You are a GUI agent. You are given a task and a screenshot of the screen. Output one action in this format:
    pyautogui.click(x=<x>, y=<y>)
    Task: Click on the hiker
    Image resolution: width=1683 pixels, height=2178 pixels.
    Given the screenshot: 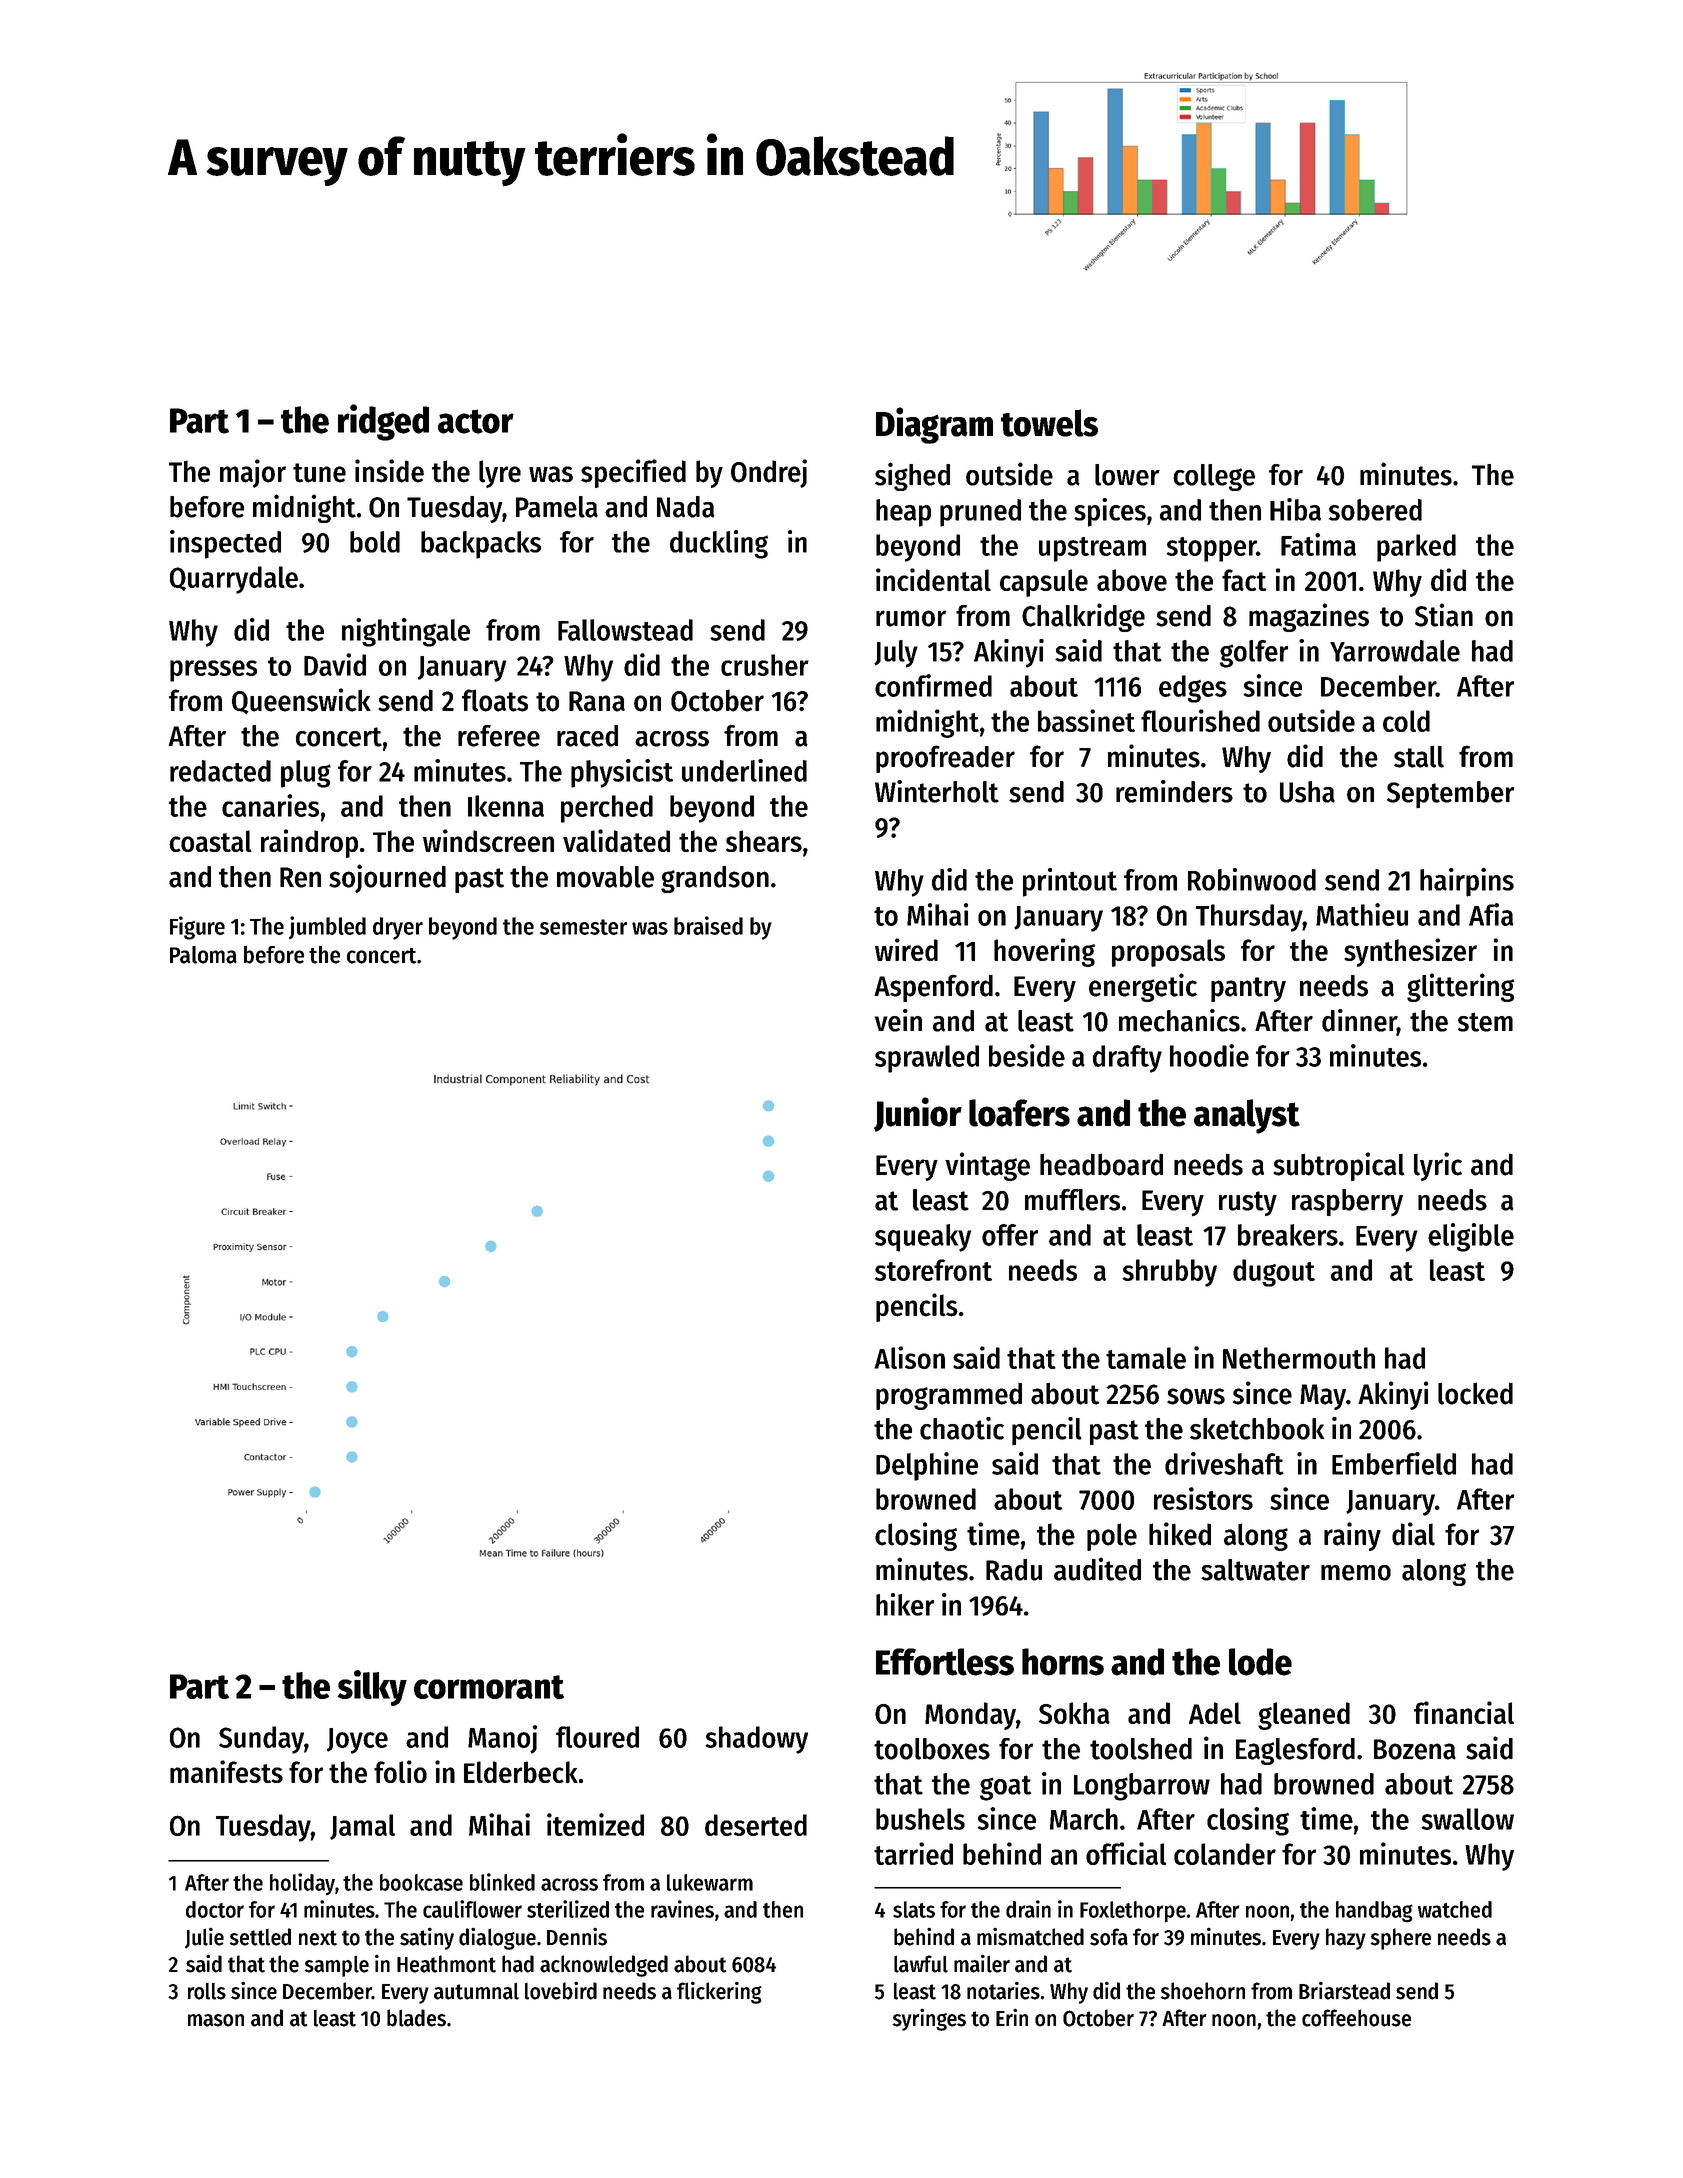 What is the action you would take?
    pyautogui.click(x=905, y=1604)
